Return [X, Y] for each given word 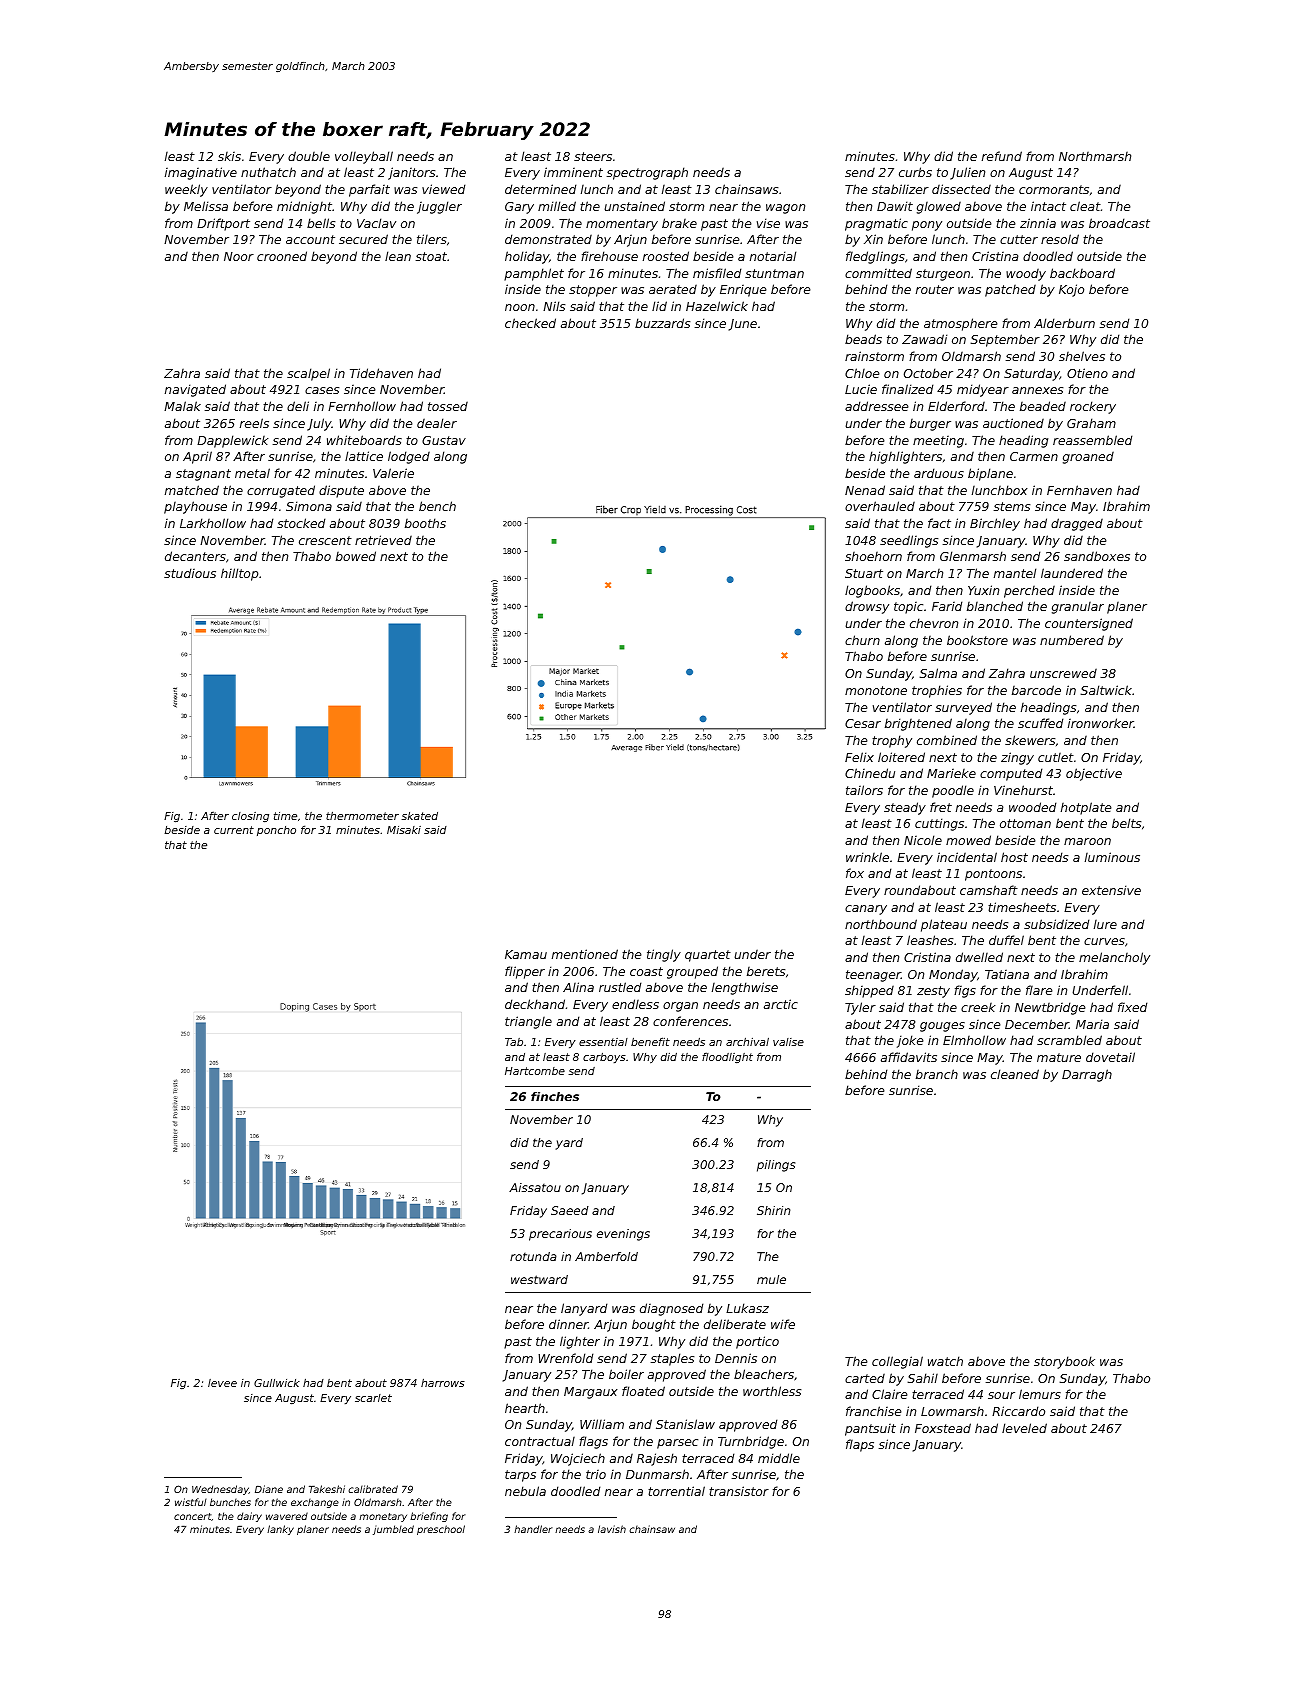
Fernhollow [362, 406]
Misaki [404, 830]
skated [419, 816]
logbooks [872, 591]
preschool [441, 1530]
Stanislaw [685, 1424]
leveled [1024, 1428]
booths [425, 523]
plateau [944, 925]
